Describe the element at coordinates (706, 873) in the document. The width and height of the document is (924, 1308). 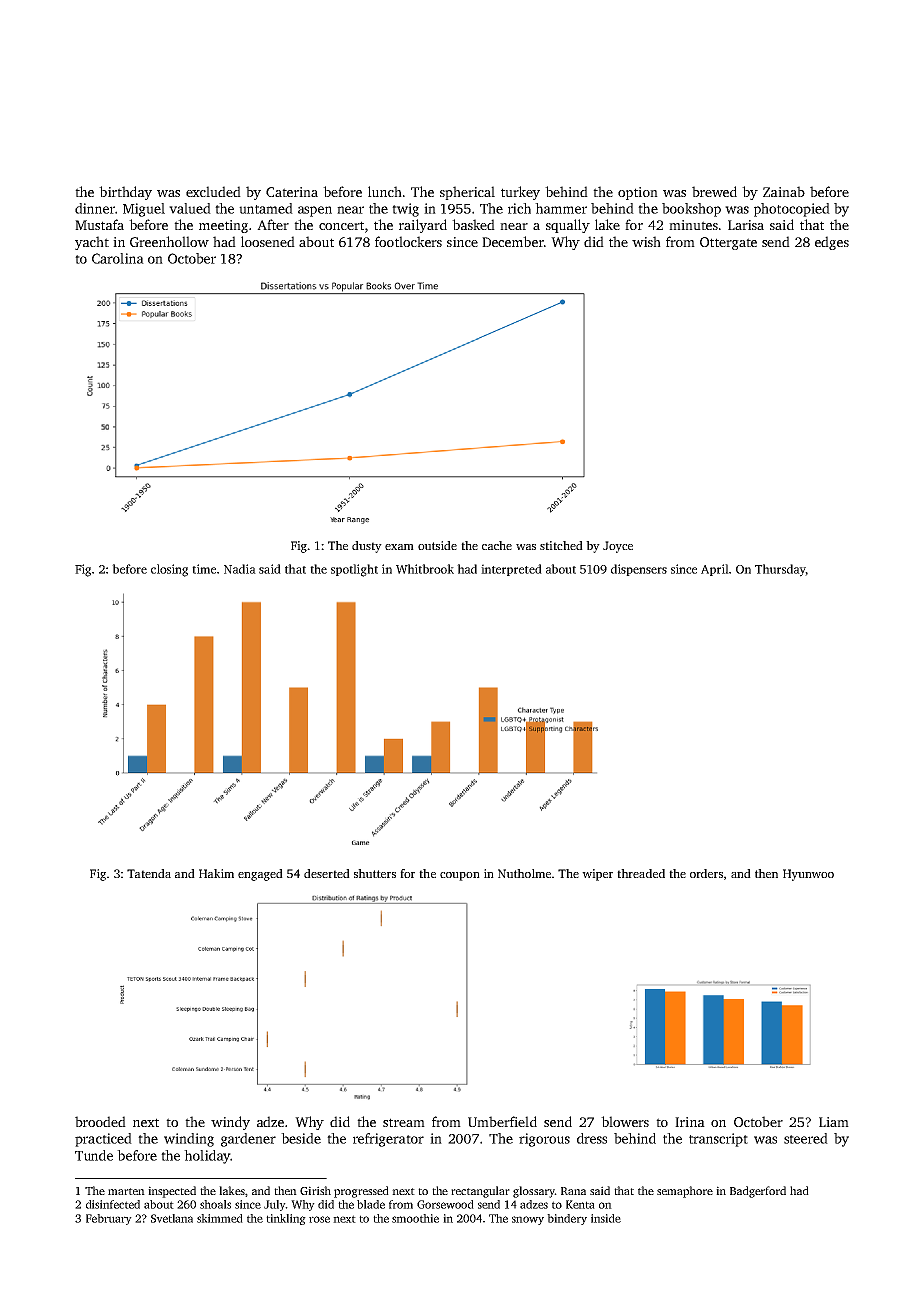
I see `orders` at that location.
